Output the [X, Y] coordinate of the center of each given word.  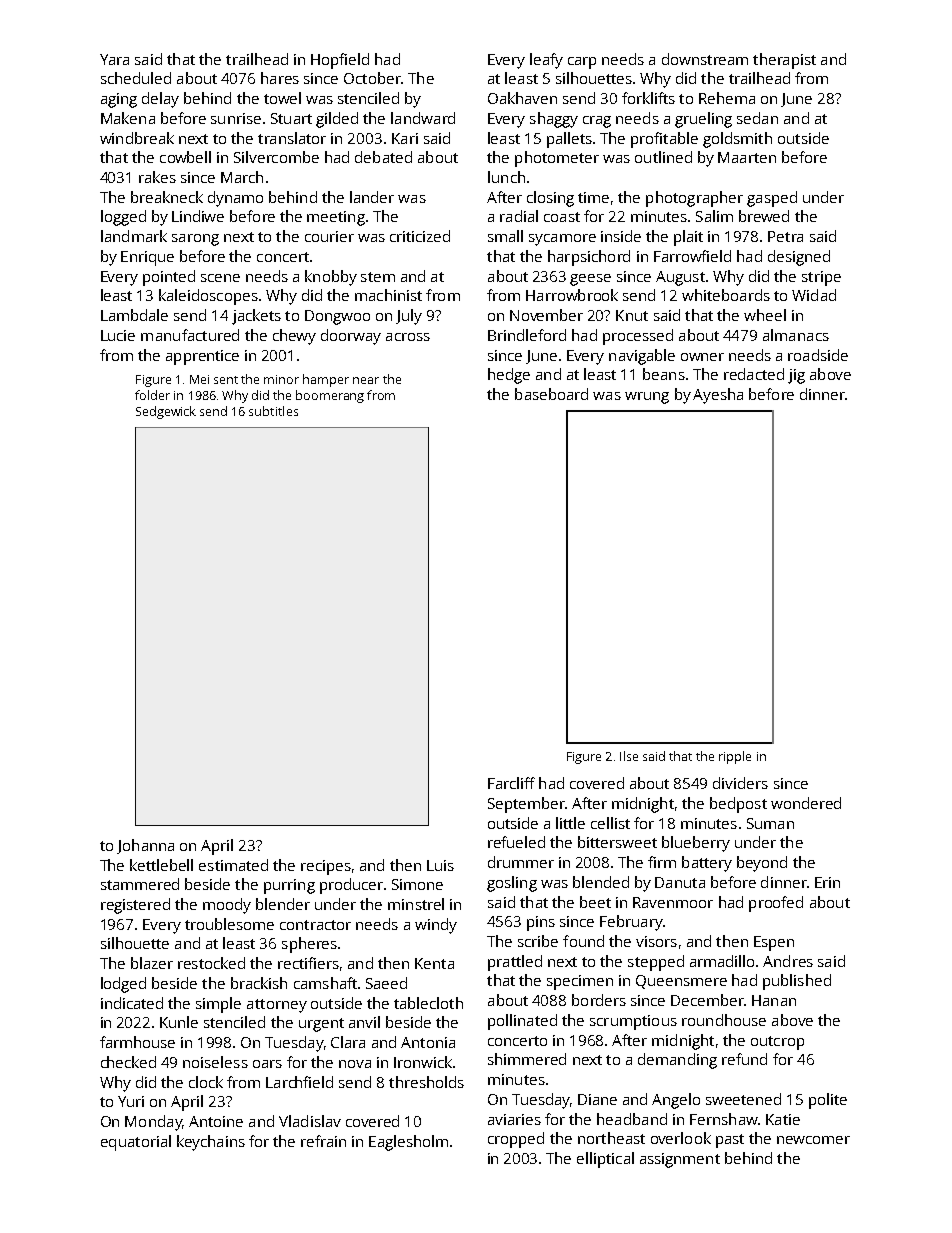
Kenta [434, 963]
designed [799, 258]
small [505, 236]
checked [128, 1062]
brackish [259, 983]
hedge [509, 376]
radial [519, 216]
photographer [694, 199]
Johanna [145, 846]
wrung [647, 398]
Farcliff [511, 783]
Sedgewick [166, 412]
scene [220, 278]
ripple [735, 757]
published [797, 982]
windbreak [137, 138]
